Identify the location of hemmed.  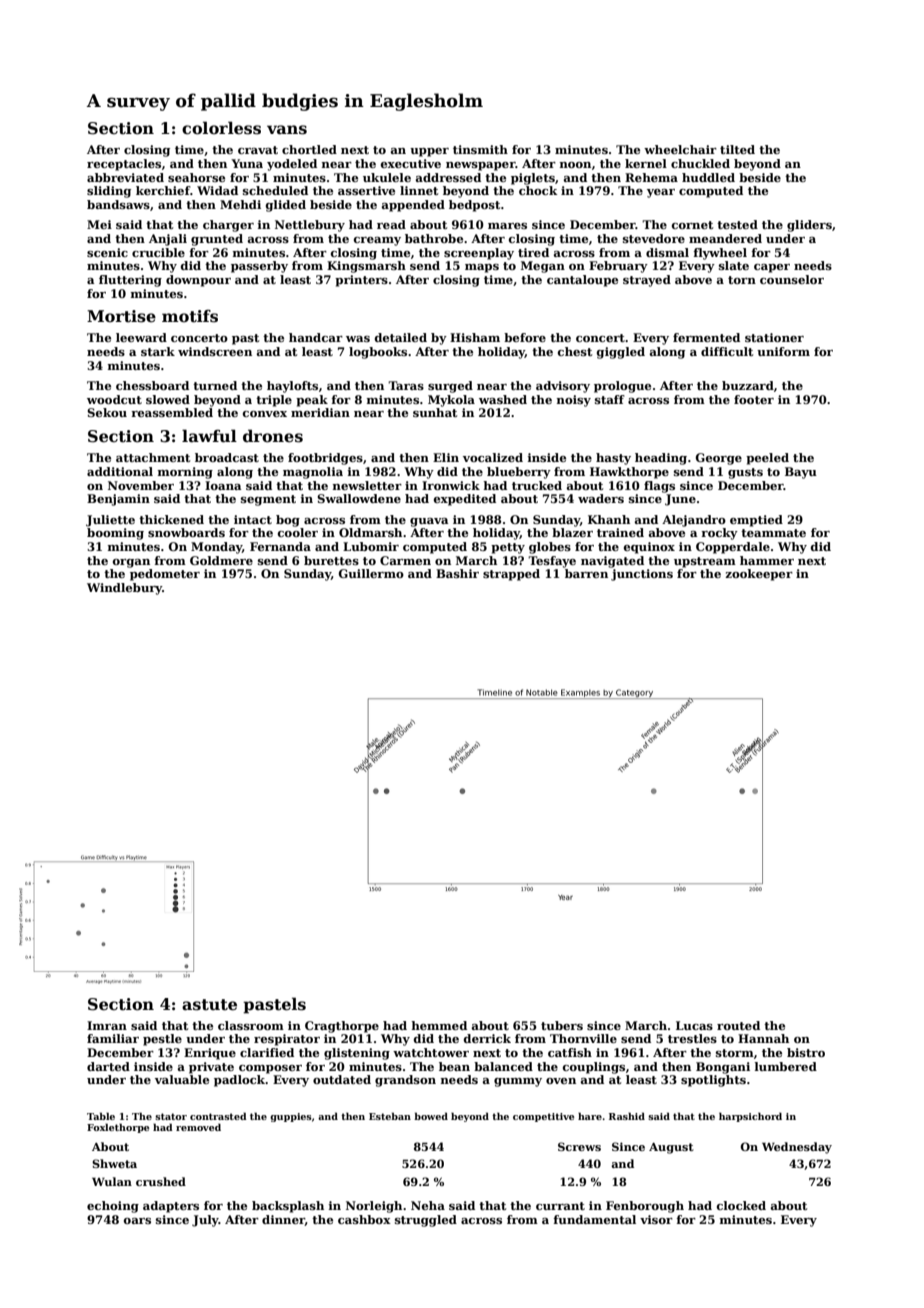
(439, 1025).
